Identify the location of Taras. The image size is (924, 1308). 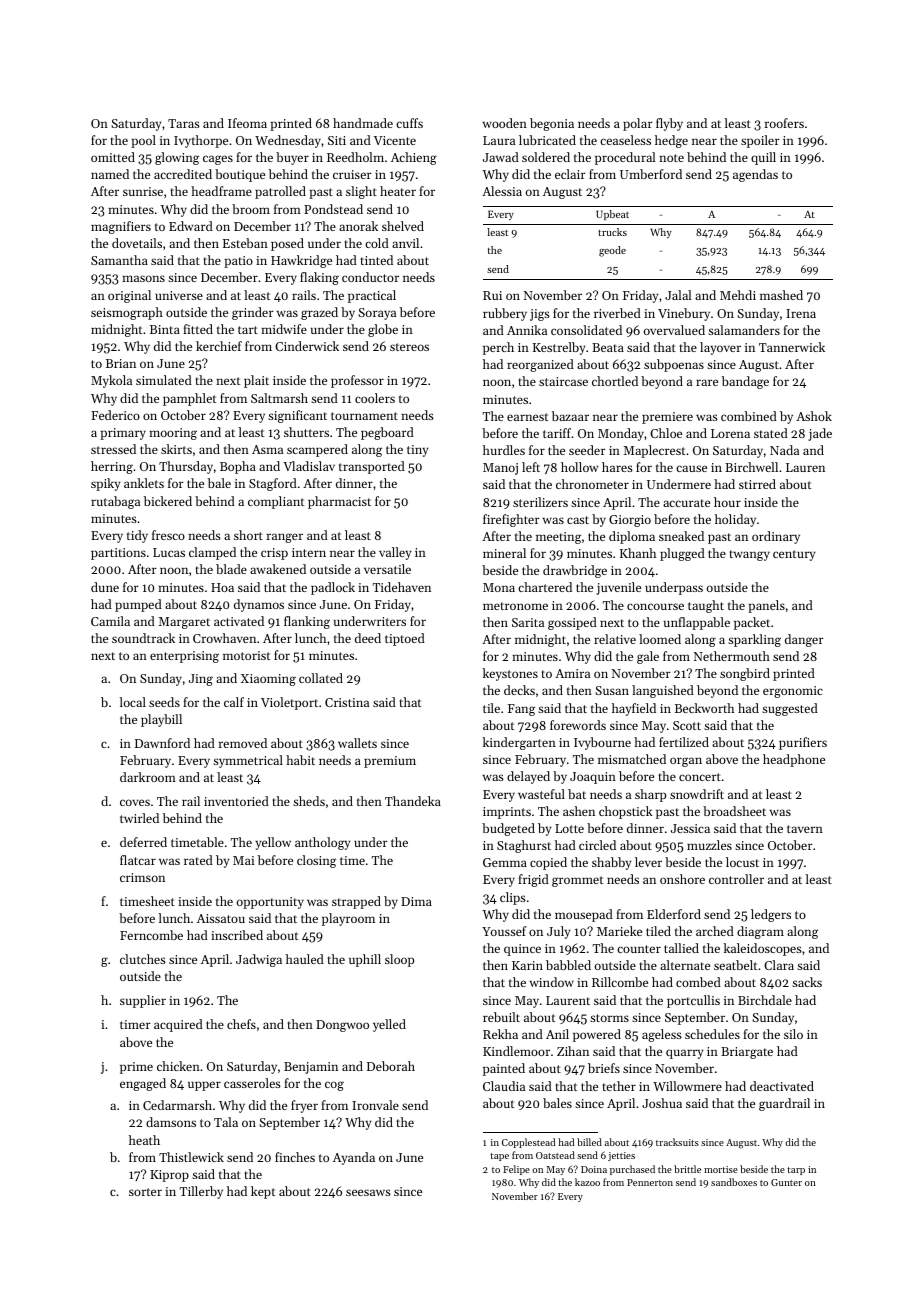
(184, 123).
